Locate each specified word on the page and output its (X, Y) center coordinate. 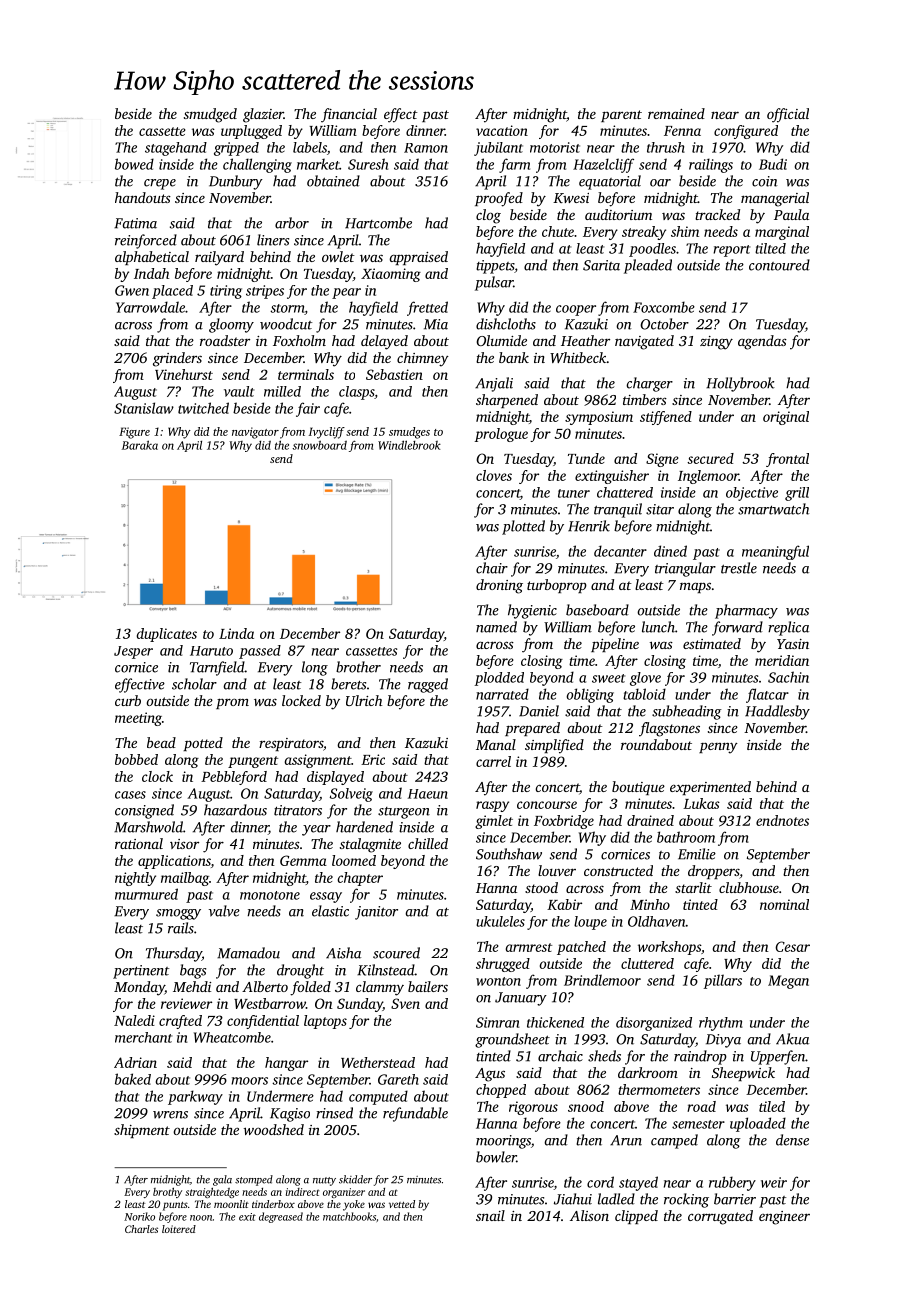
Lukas (701, 803)
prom (232, 703)
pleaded (648, 266)
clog (488, 216)
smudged (210, 115)
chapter (360, 879)
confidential (263, 1022)
